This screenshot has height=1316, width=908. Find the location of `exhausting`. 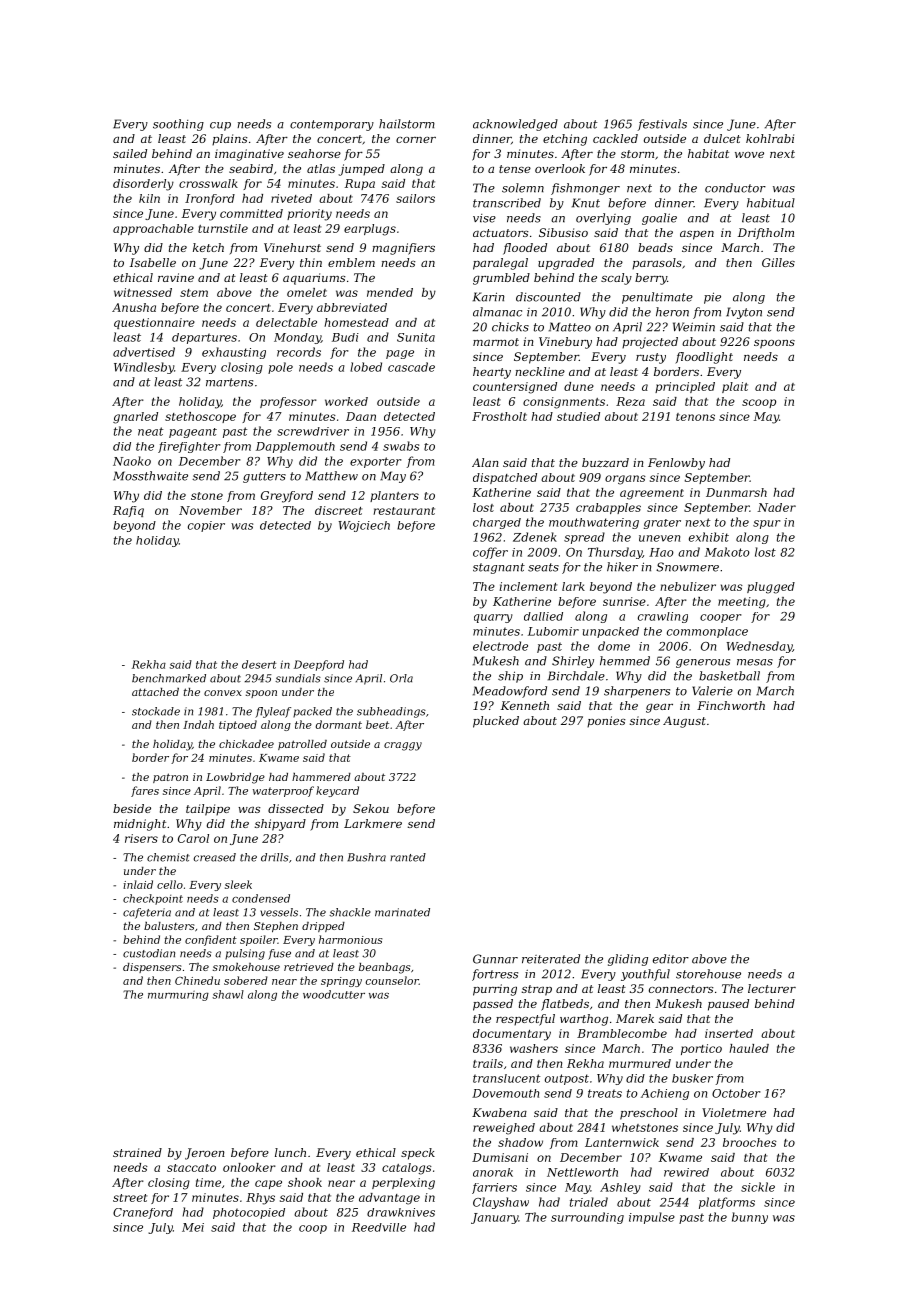

exhausting is located at coordinates (234, 353).
